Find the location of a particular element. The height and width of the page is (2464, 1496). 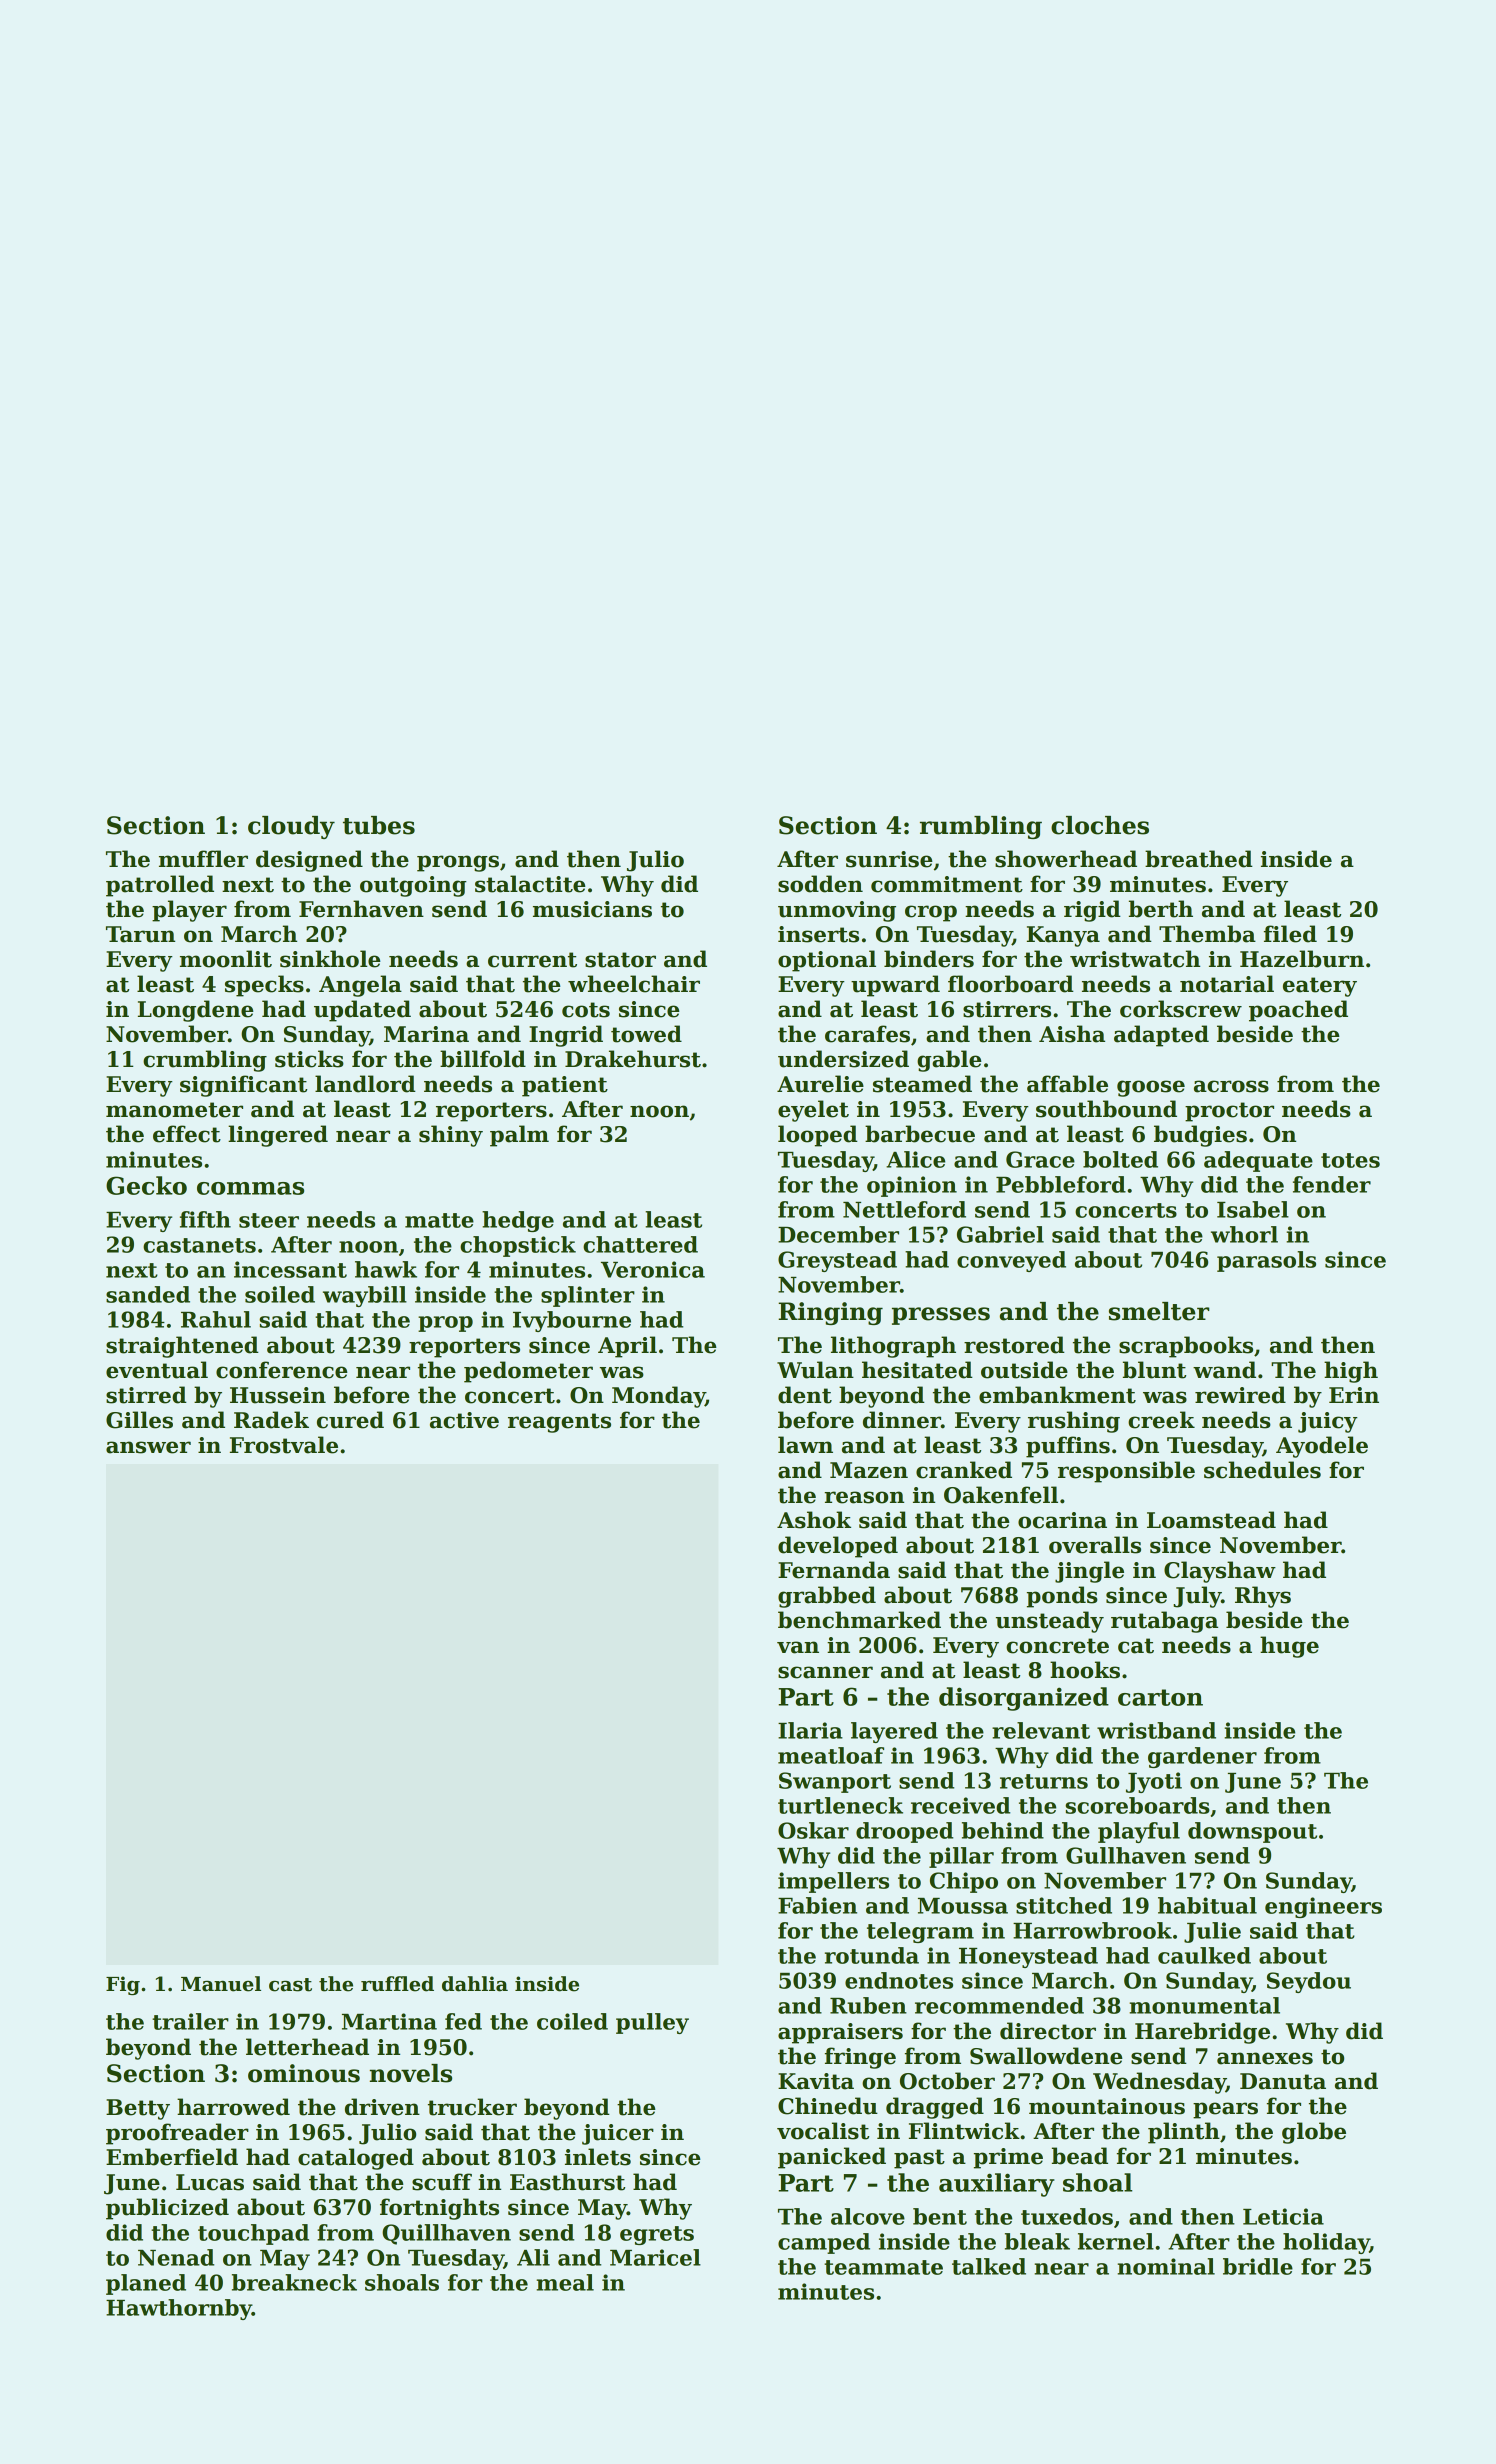

inserts is located at coordinates (818, 934).
